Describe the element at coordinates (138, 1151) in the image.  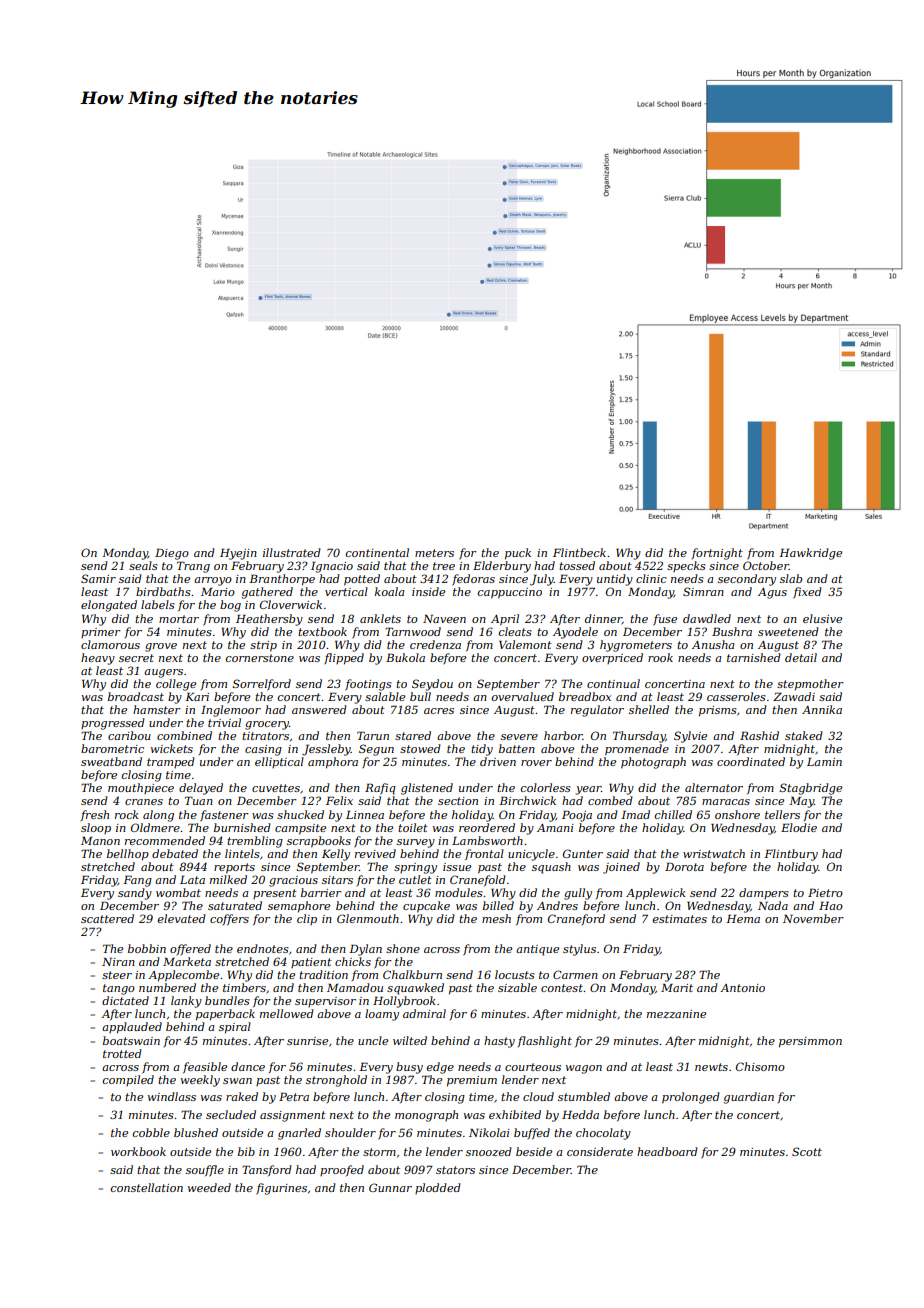
I see `workbook` at that location.
